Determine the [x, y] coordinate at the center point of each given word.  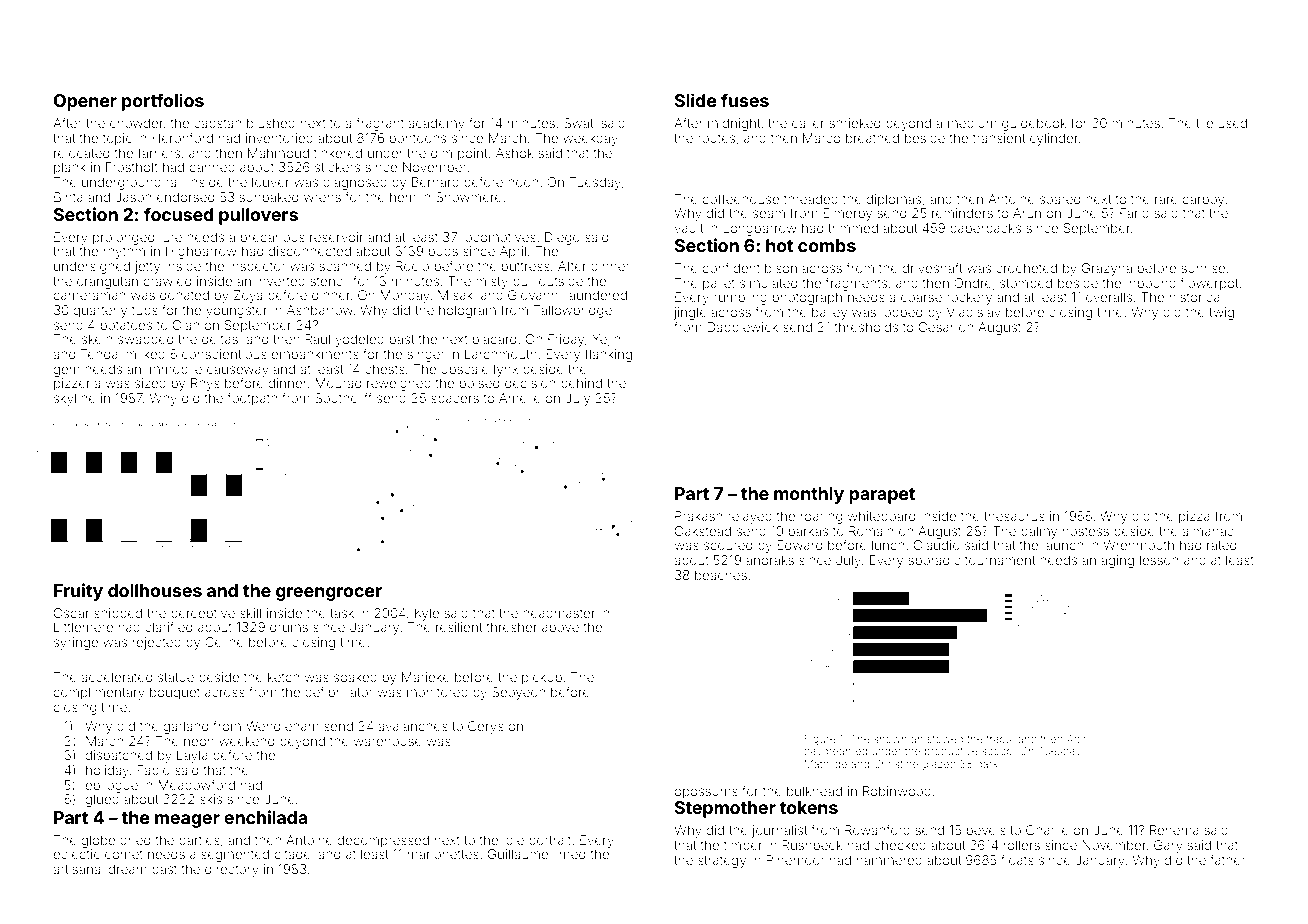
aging [1117, 561]
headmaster [559, 613]
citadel [293, 854]
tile [1204, 123]
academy [436, 124]
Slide [695, 100]
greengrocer [329, 594]
